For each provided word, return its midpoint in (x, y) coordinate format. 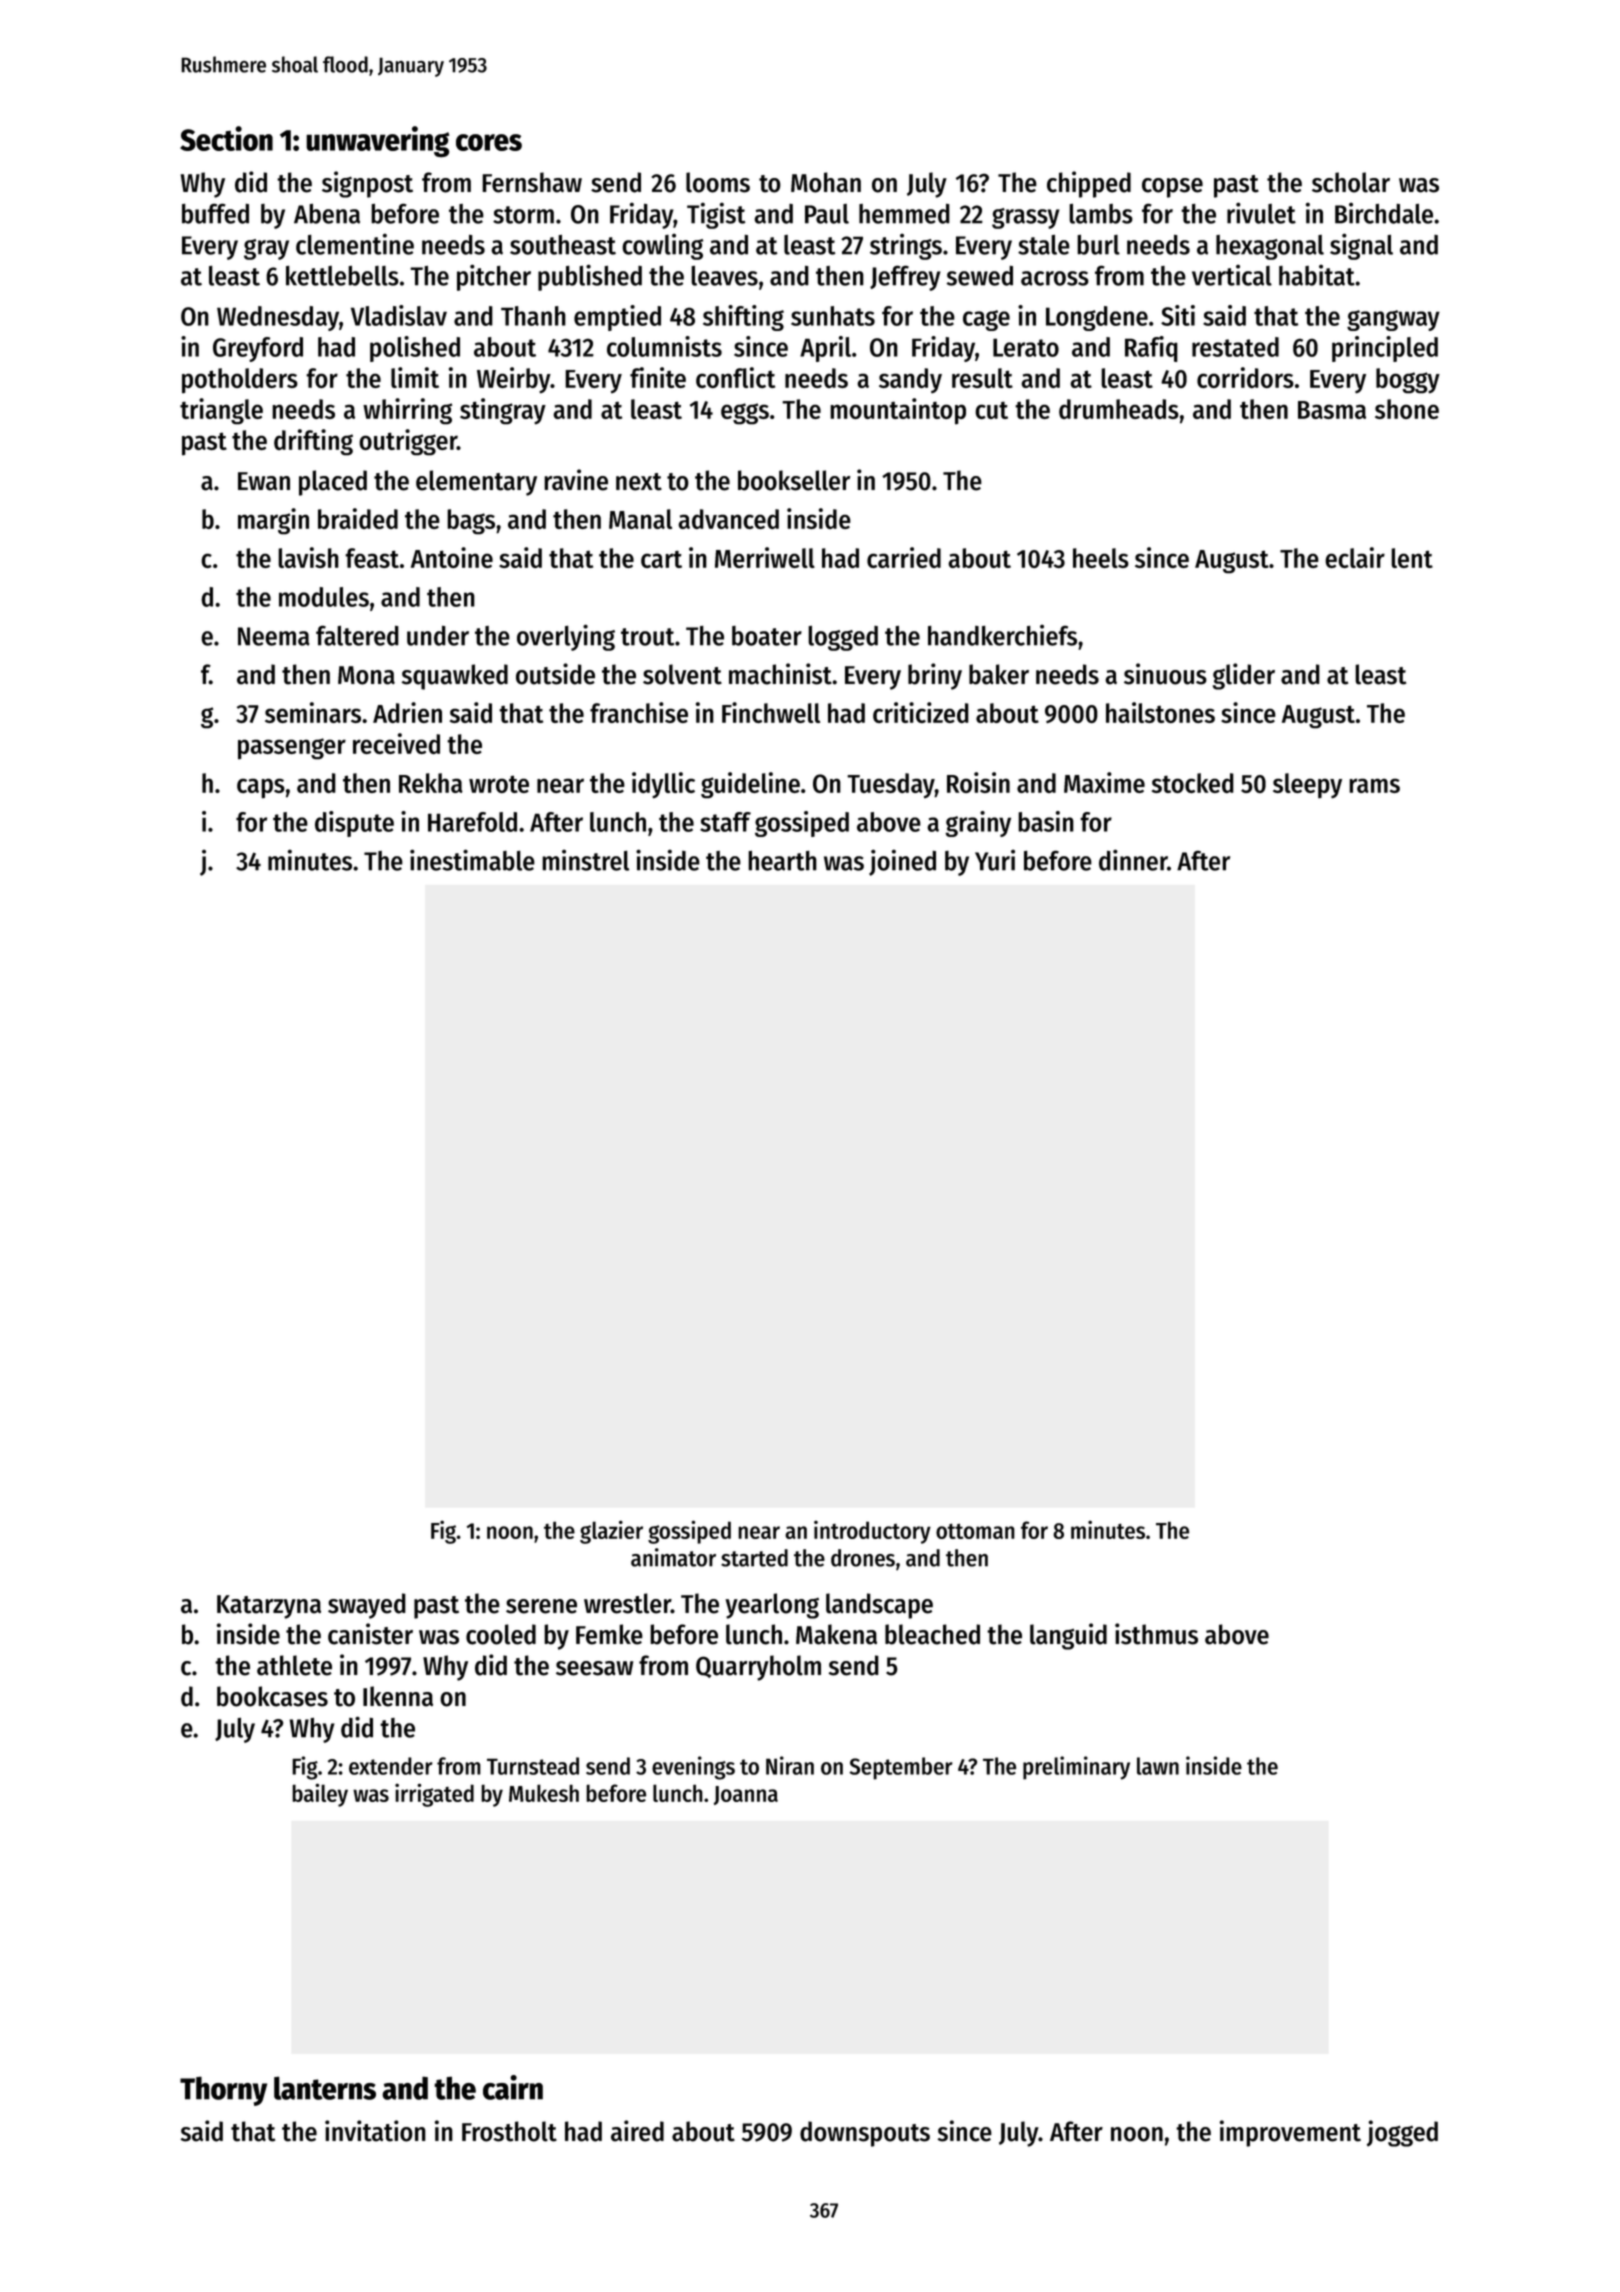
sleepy (1307, 786)
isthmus (1156, 1634)
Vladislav (399, 315)
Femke (609, 1634)
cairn (513, 2087)
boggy (1408, 381)
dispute (354, 824)
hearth (782, 861)
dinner (1133, 860)
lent (1412, 558)
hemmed (904, 214)
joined (902, 862)
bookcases (272, 1696)
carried (904, 557)
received (396, 743)
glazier (611, 1532)
